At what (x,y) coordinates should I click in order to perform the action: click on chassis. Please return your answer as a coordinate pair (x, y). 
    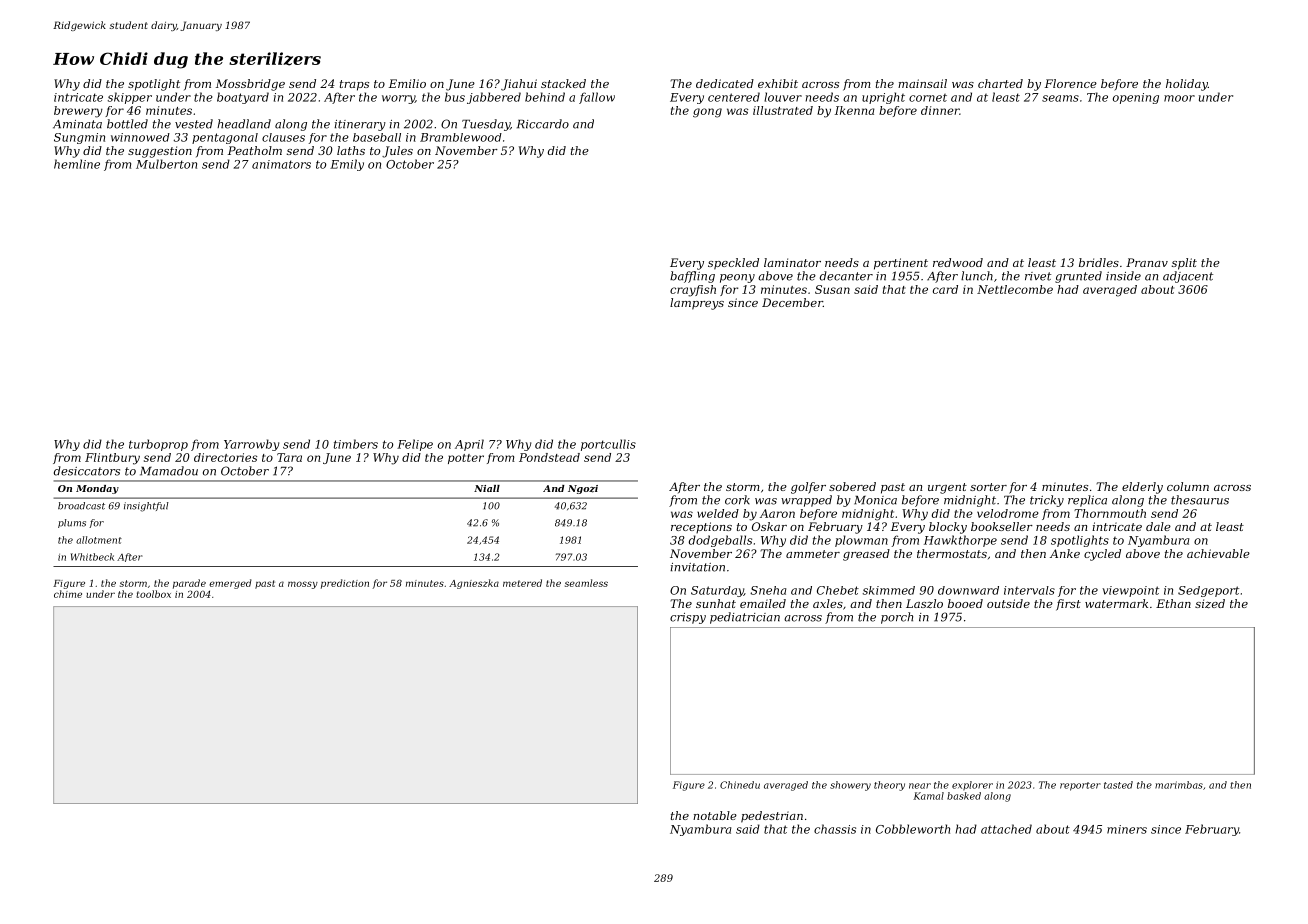
    Looking at the image, I should click on (835, 829).
